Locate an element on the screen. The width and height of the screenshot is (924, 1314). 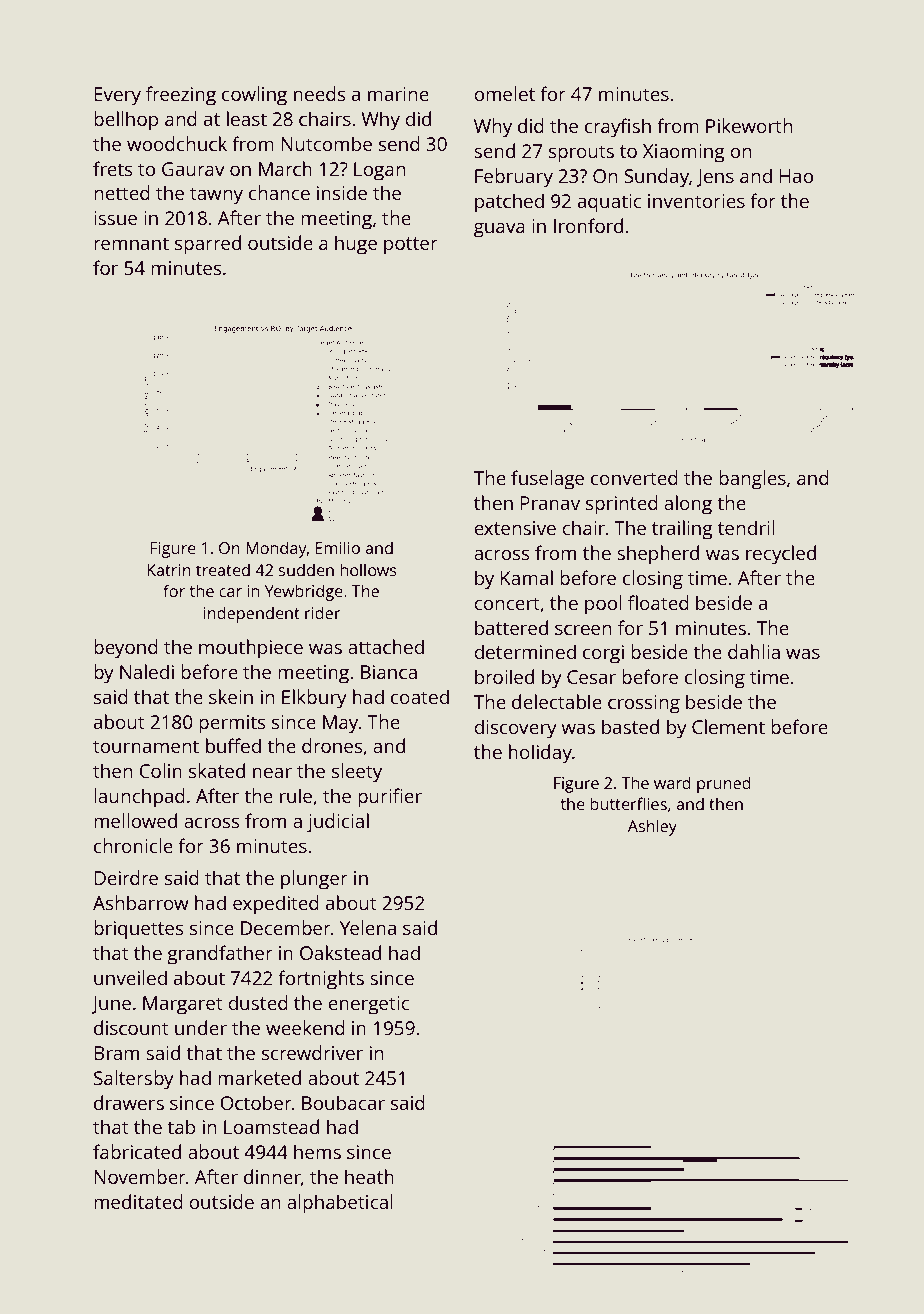
dahlia is located at coordinates (754, 651).
